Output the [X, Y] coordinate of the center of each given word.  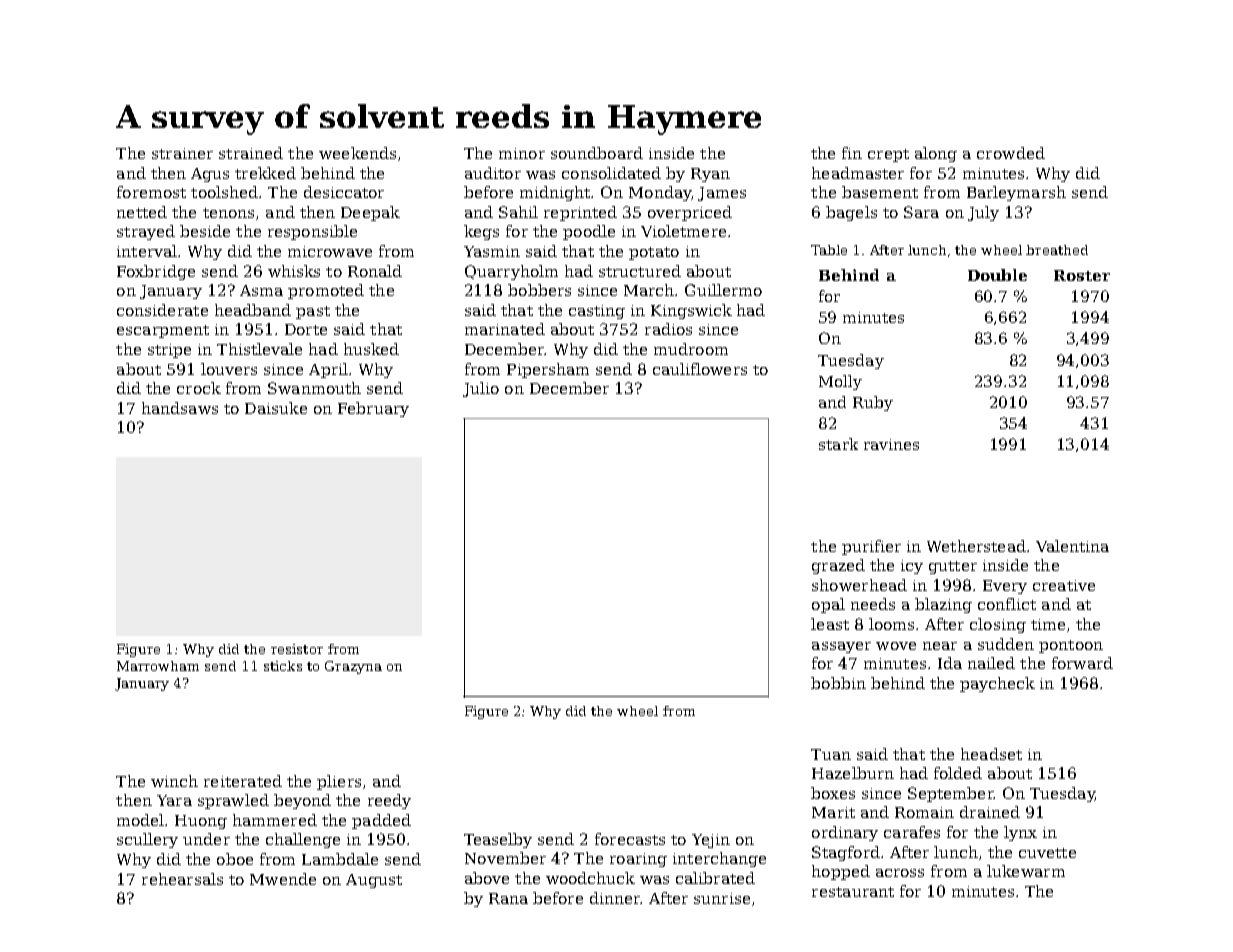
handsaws [180, 408]
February [373, 409]
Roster [1082, 275]
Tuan [831, 754]
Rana [508, 898]
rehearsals [182, 879]
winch [174, 781]
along [936, 154]
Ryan [710, 175]
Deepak [370, 213]
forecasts [630, 839]
